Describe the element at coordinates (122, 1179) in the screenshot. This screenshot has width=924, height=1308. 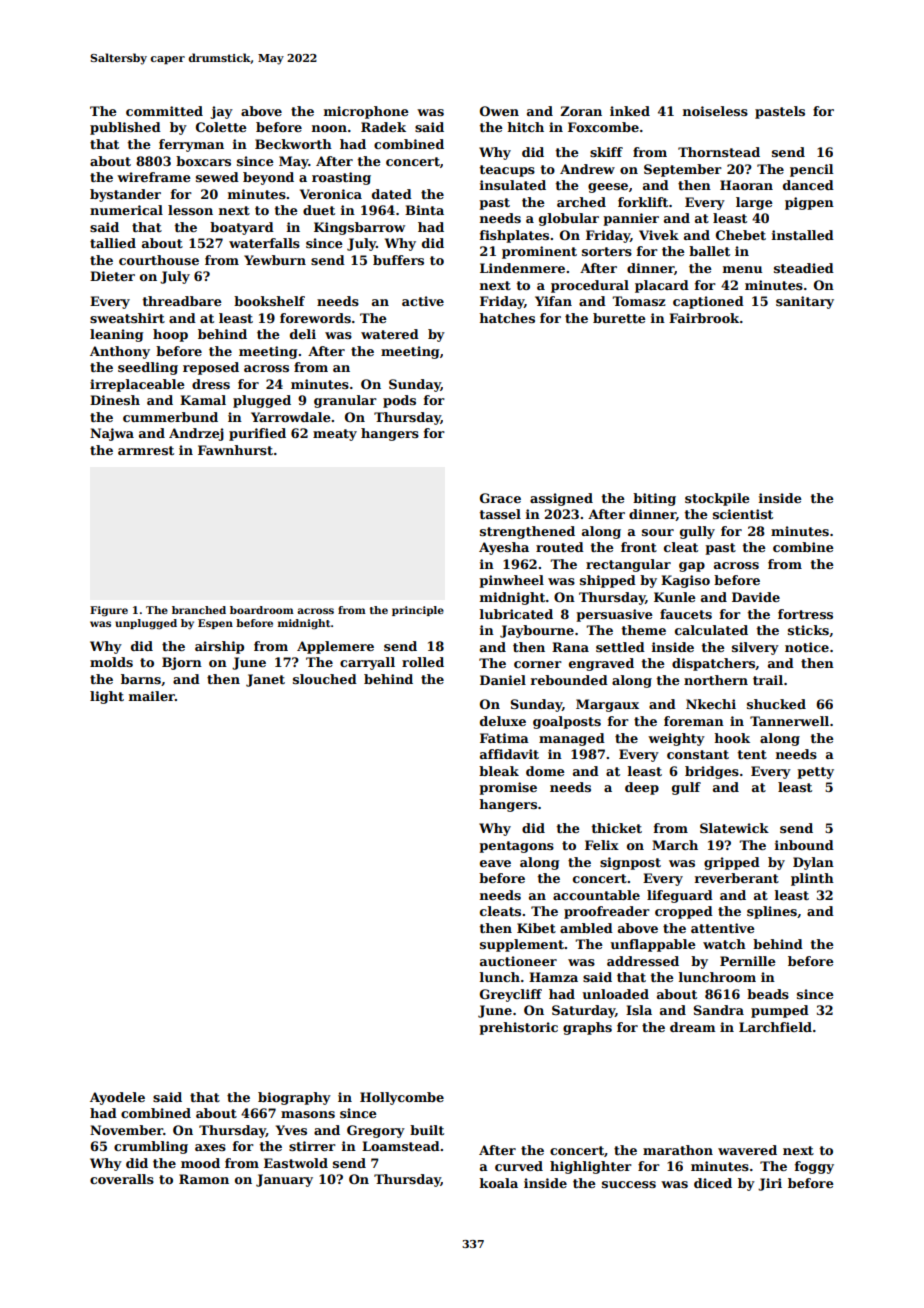
I see `coveralls` at that location.
